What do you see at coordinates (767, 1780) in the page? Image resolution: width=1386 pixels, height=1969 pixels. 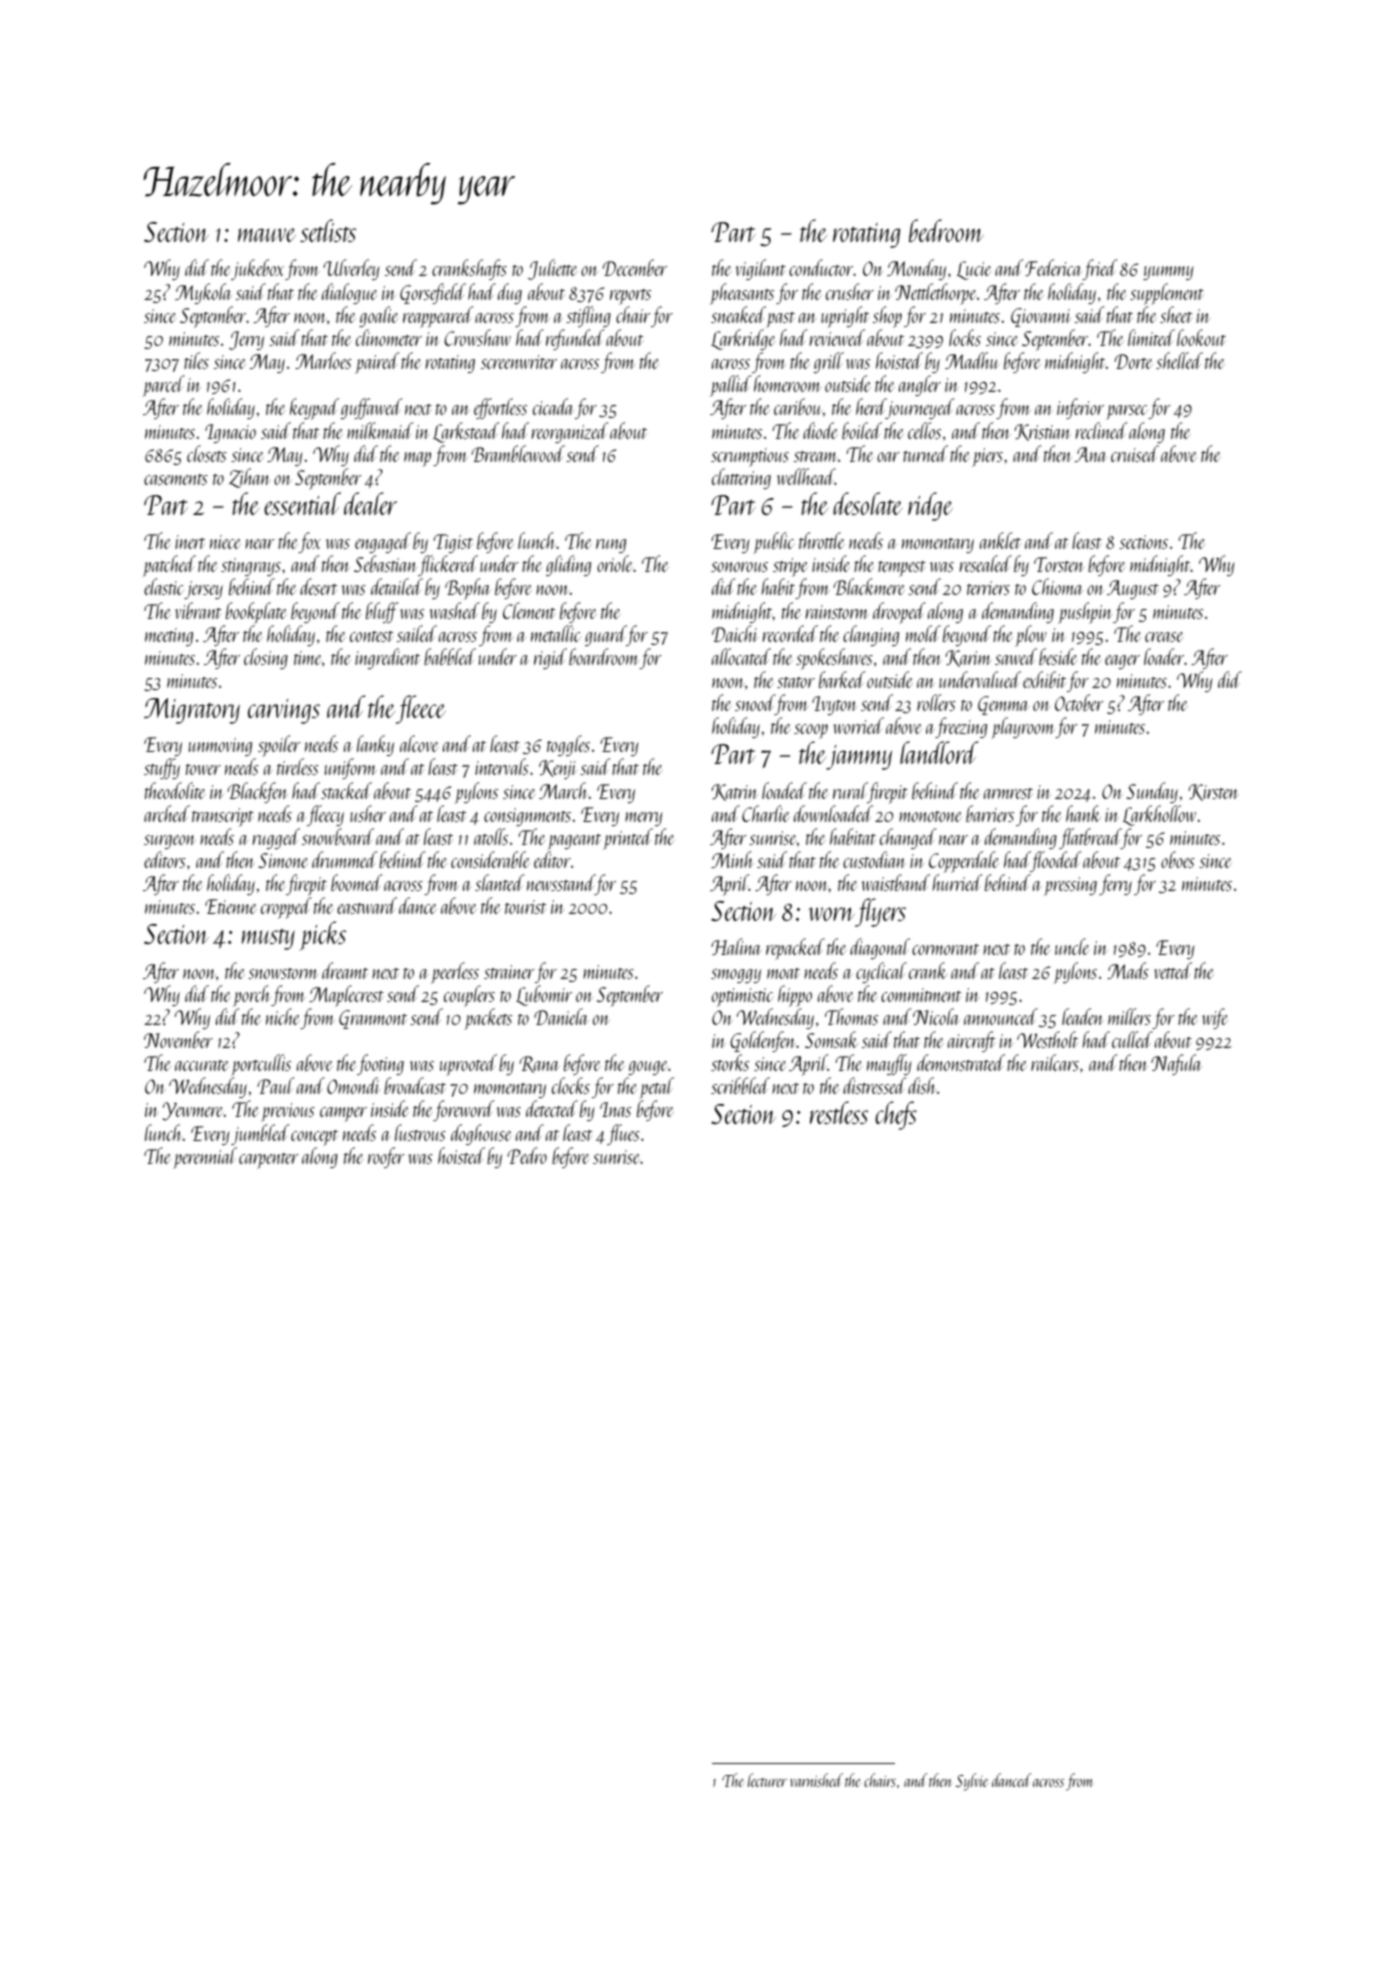 I see `lecturer` at bounding box center [767, 1780].
